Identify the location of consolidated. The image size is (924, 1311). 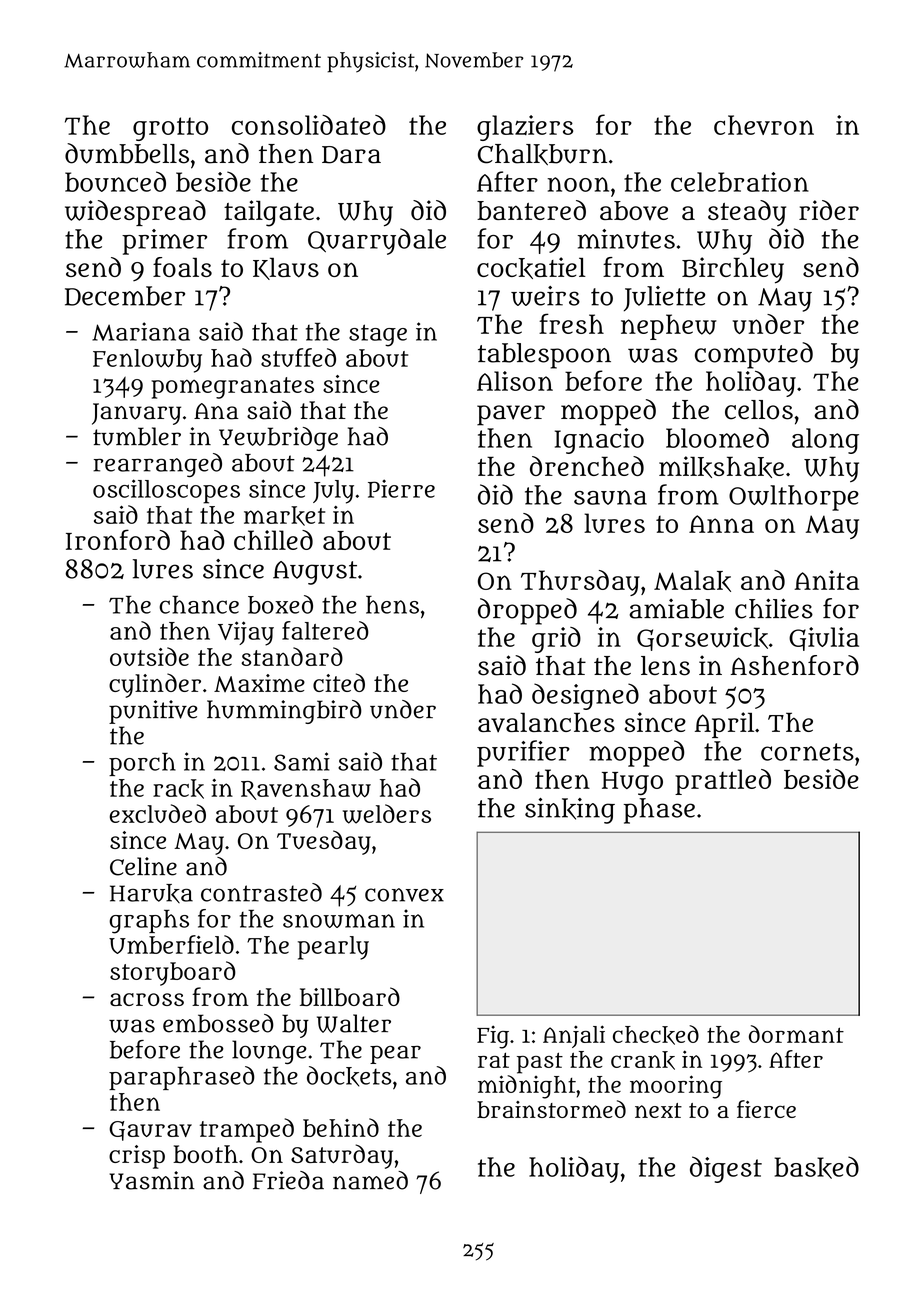
(309, 125).
